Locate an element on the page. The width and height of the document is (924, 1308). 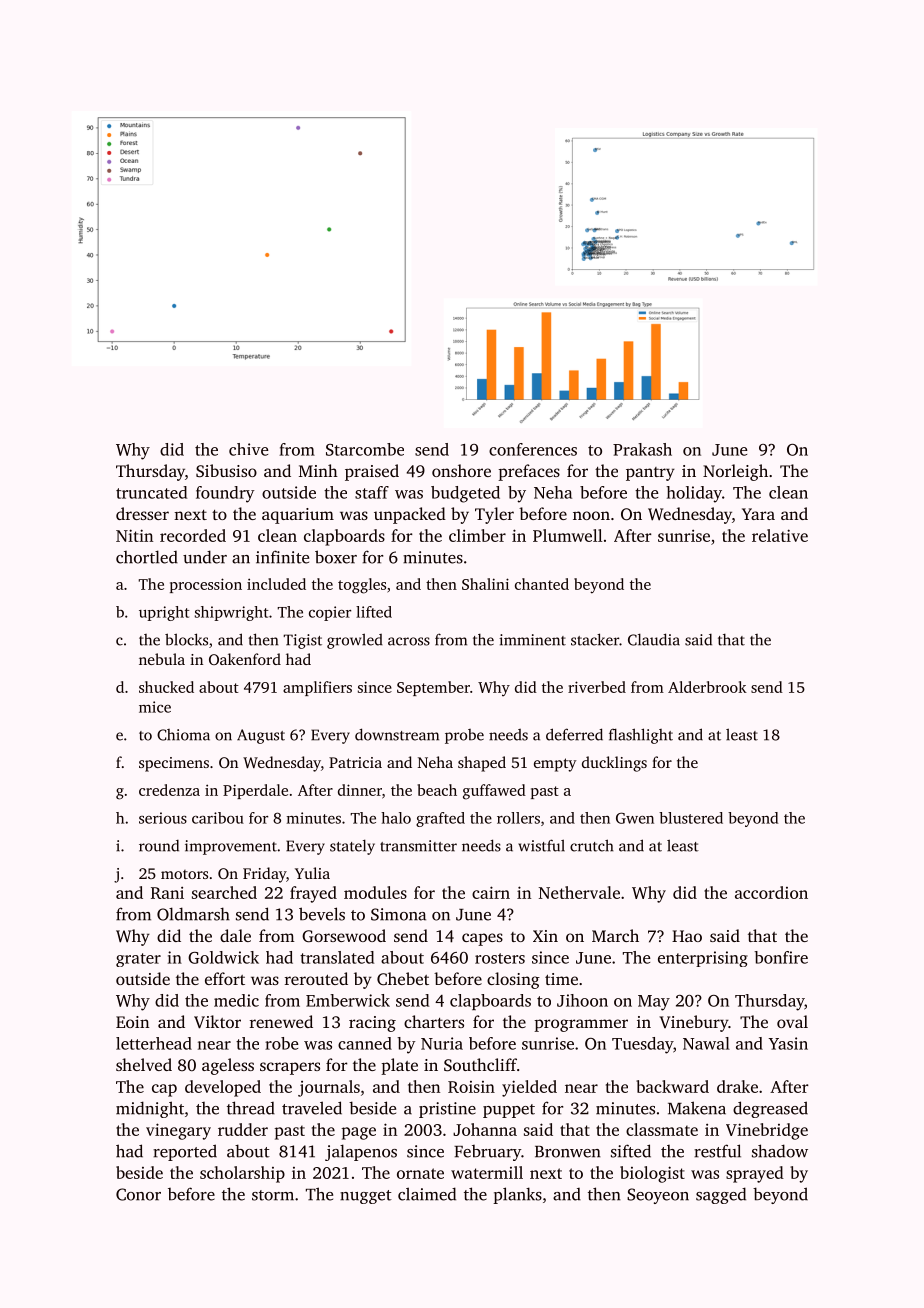
Norleigh is located at coordinates (735, 472).
